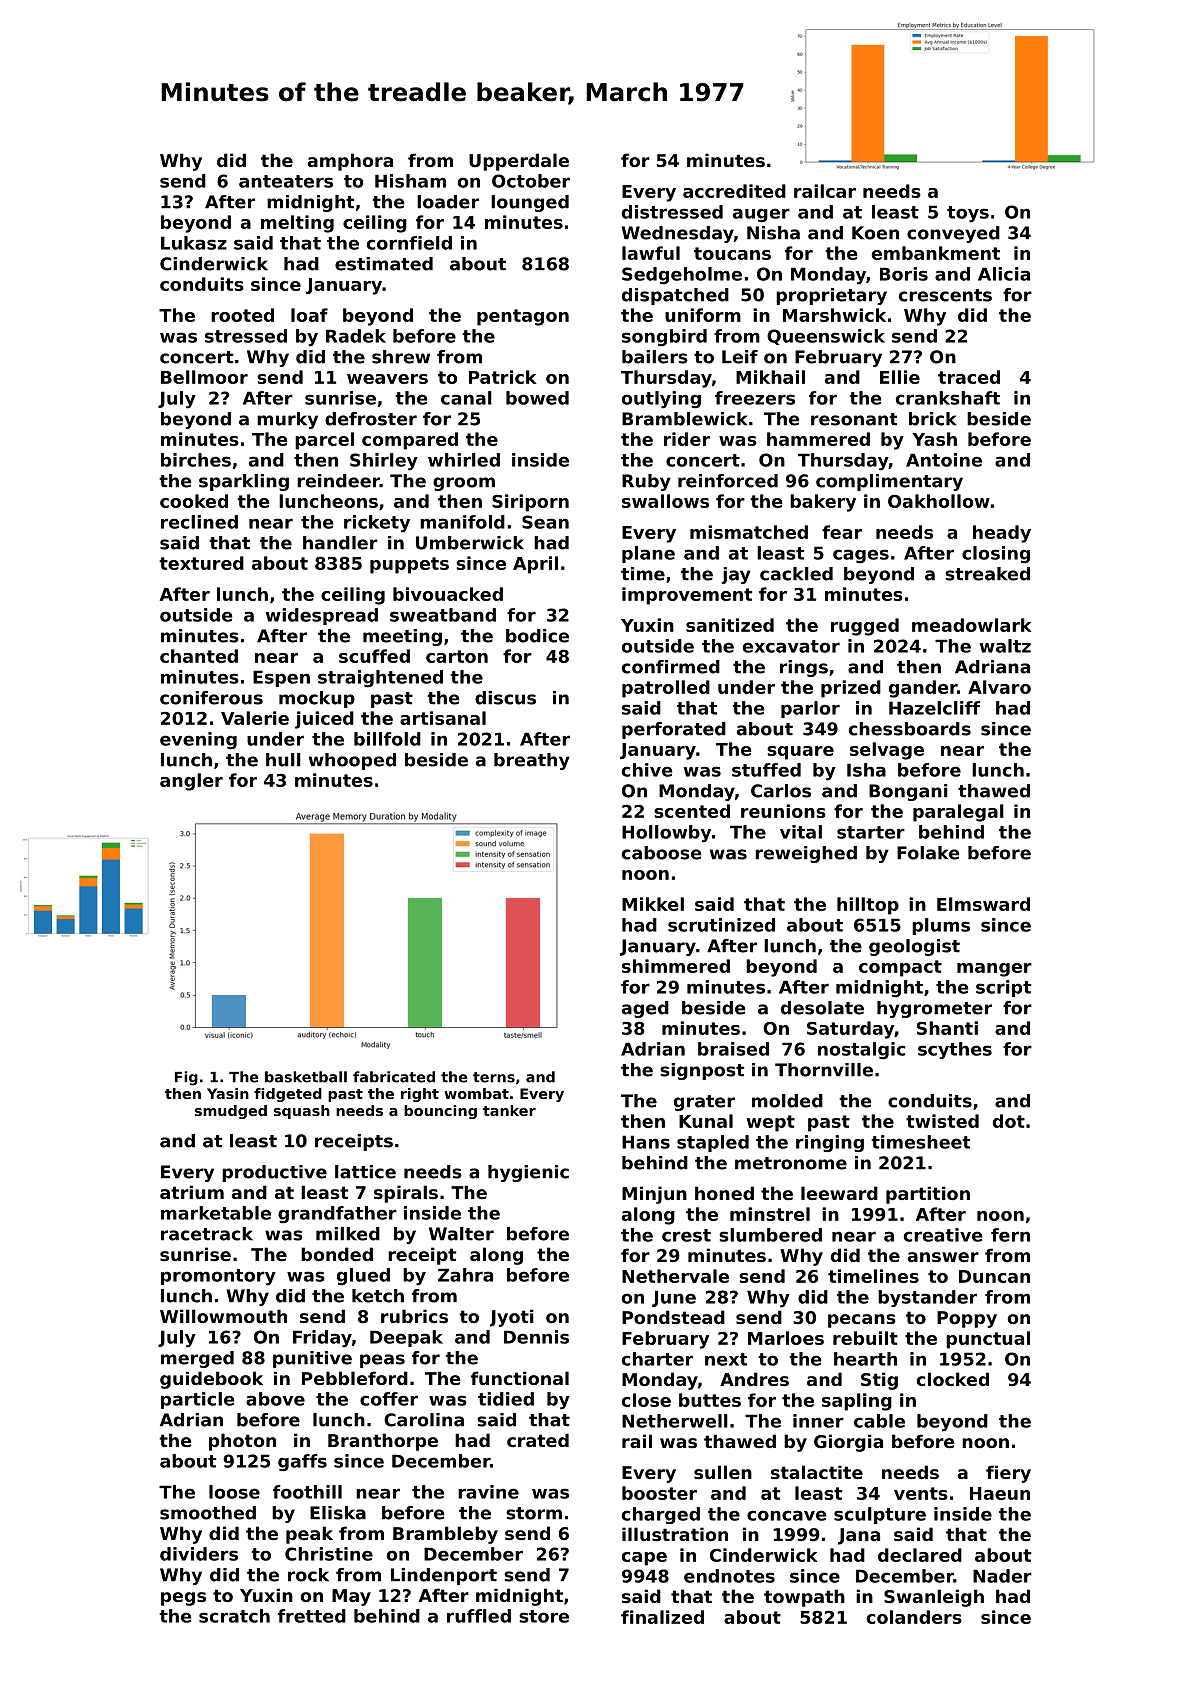 The height and width of the screenshot is (1685, 1191). Describe the element at coordinates (648, 554) in the screenshot. I see `plane` at that location.
